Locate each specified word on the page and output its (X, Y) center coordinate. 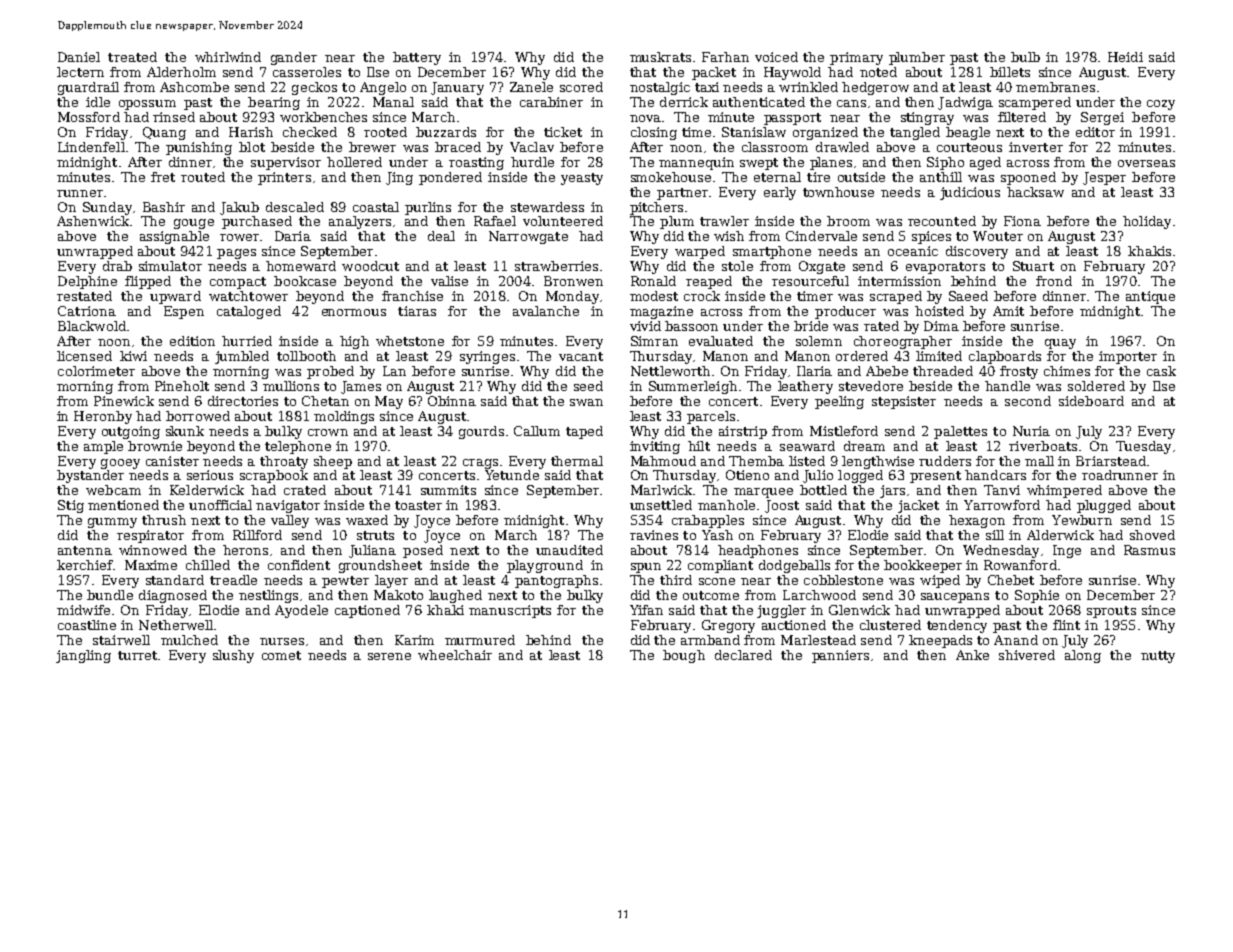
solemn (819, 341)
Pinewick (124, 401)
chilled (208, 565)
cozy (1161, 105)
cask (1161, 371)
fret (163, 177)
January (457, 88)
